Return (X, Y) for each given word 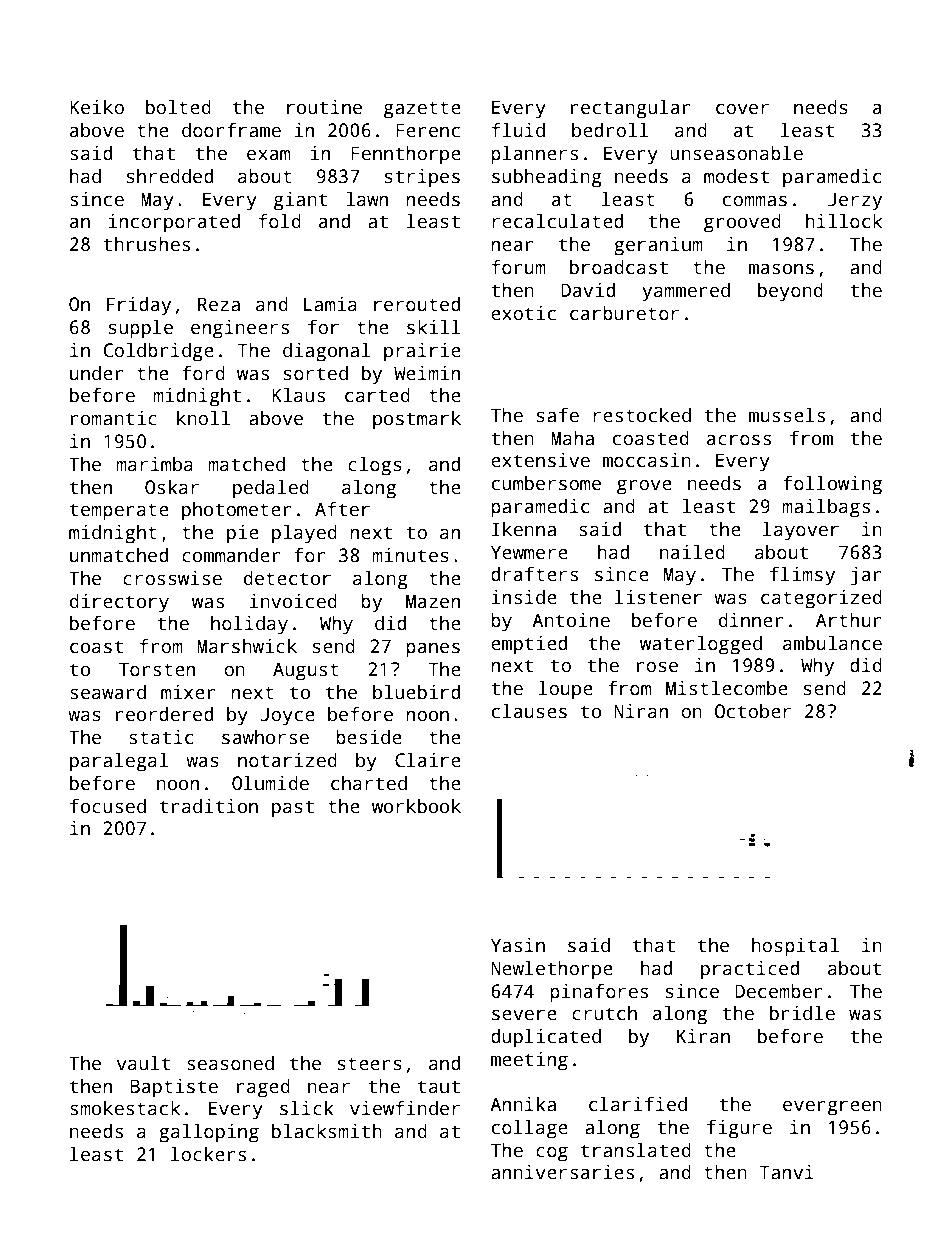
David (588, 290)
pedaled (271, 489)
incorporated (174, 223)
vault (143, 1063)
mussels (787, 415)
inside (524, 597)
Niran (641, 711)
